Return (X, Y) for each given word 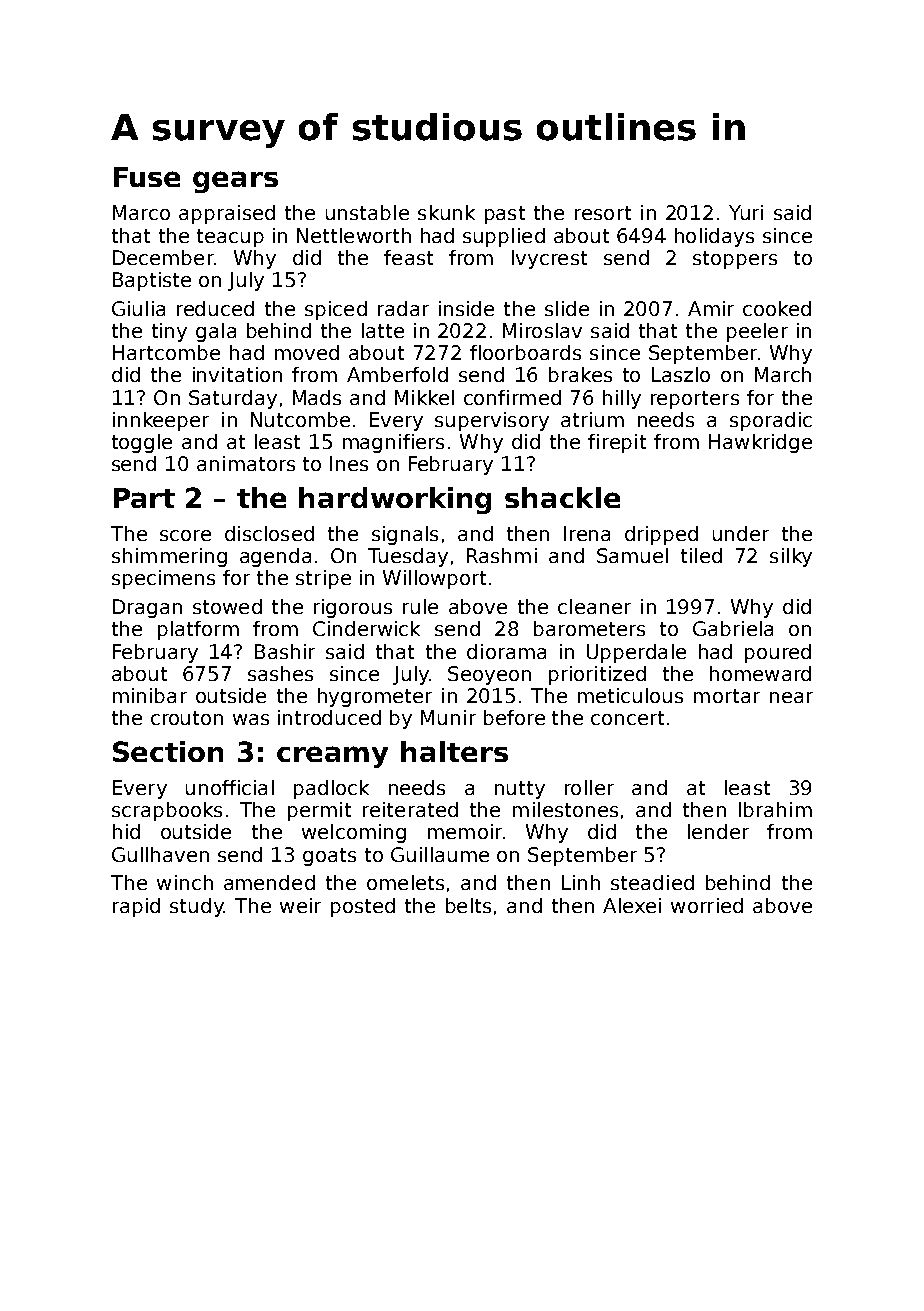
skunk (446, 212)
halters (454, 751)
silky (791, 557)
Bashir (285, 651)
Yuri (746, 212)
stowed (227, 606)
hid (126, 831)
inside (466, 308)
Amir (711, 308)
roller (589, 787)
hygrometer (375, 697)
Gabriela (733, 628)
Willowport (434, 579)
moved (307, 352)
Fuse (147, 177)
